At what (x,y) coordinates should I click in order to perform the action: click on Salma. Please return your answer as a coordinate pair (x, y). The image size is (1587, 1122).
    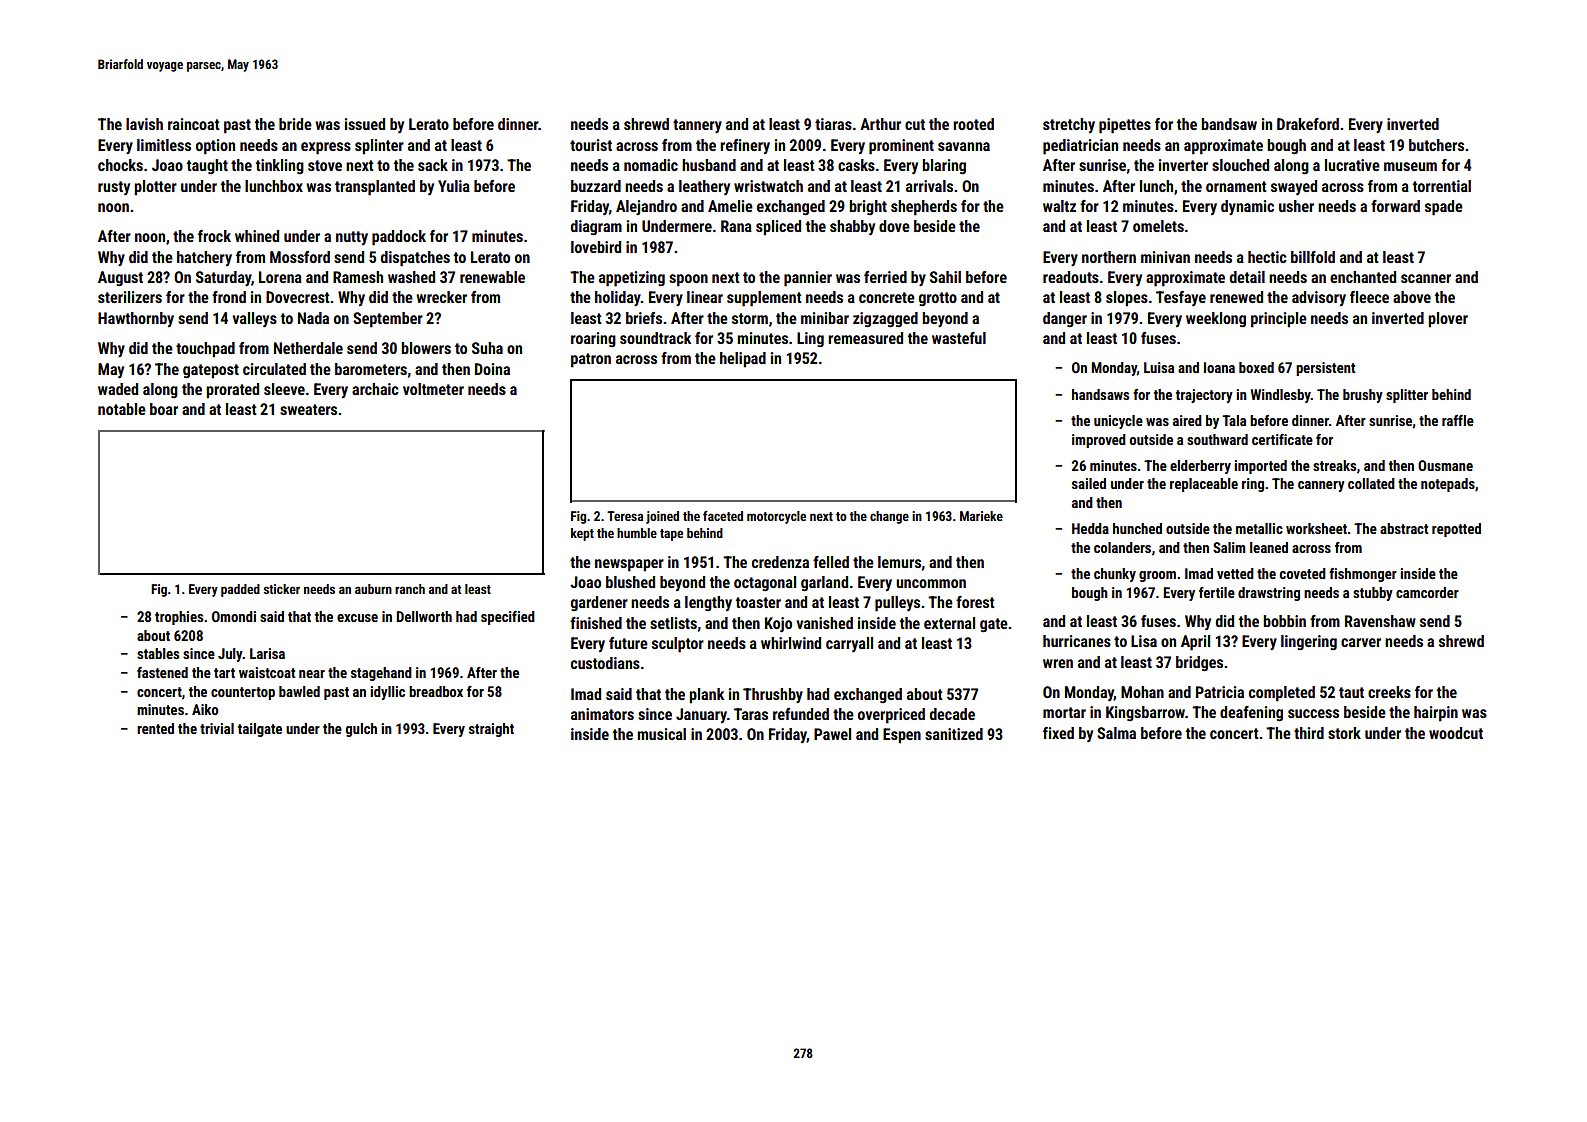
    Looking at the image, I should click on (1116, 733).
